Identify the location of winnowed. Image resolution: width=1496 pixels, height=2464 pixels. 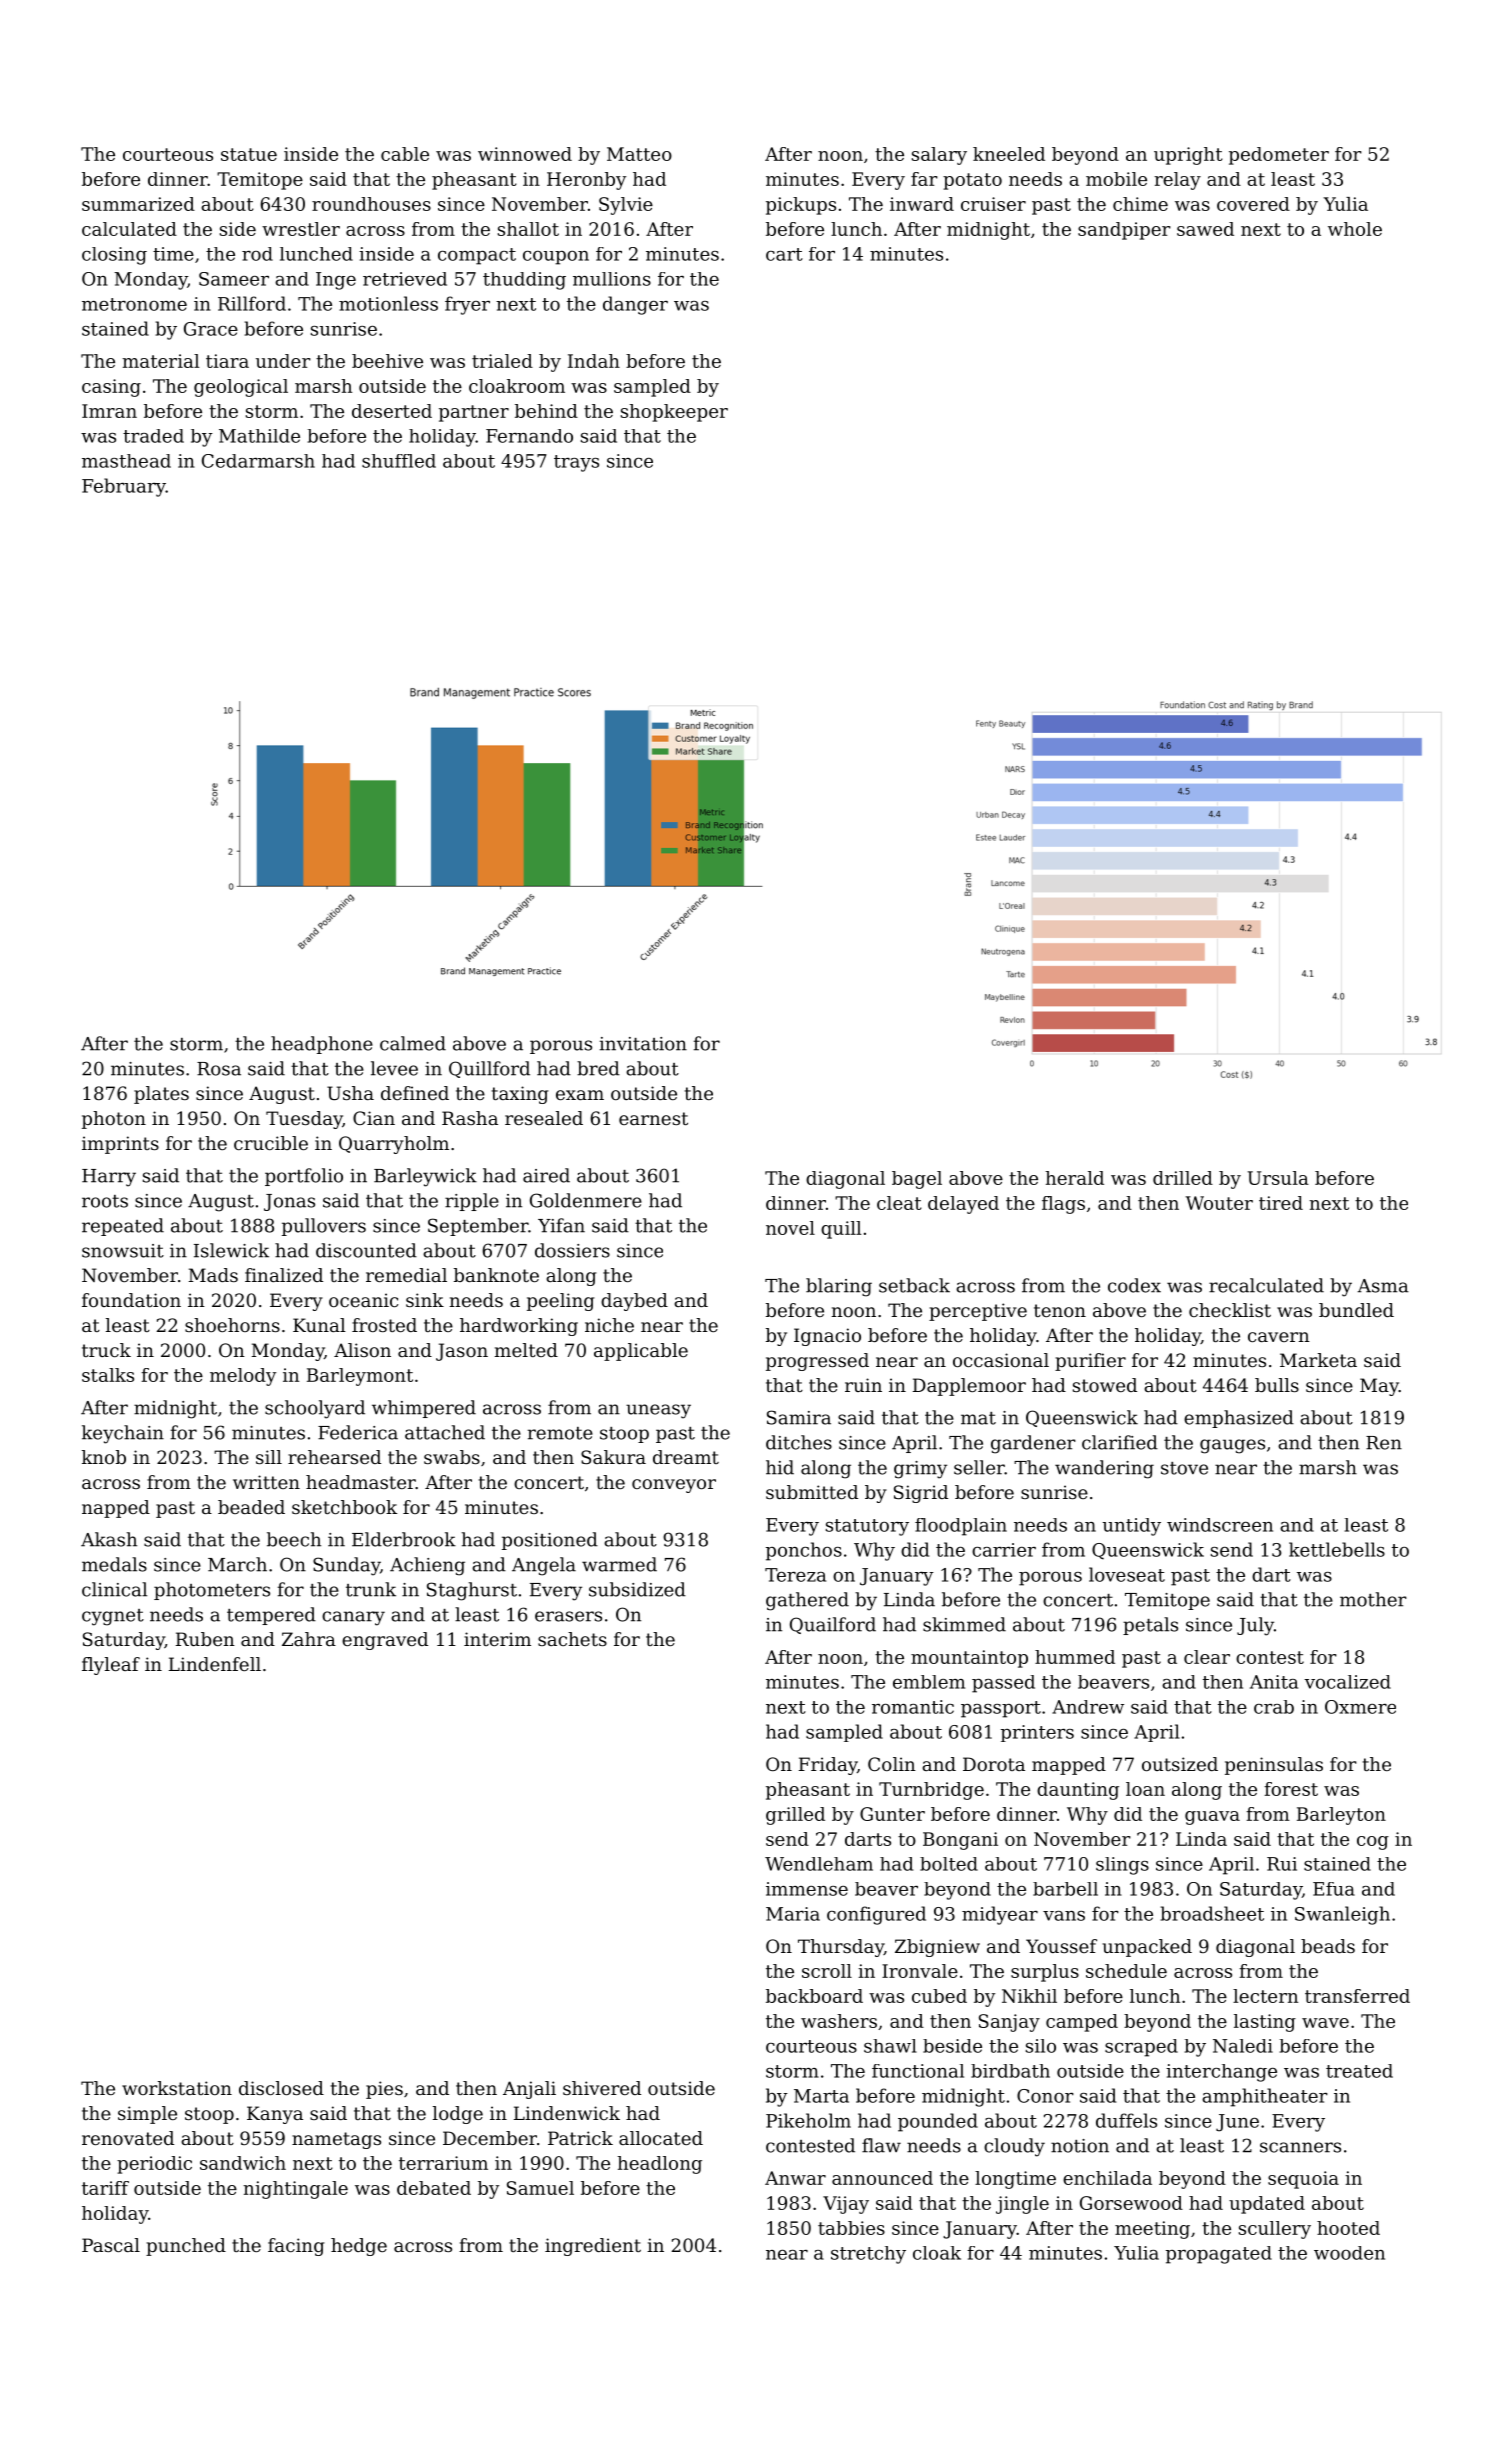
(525, 154).
